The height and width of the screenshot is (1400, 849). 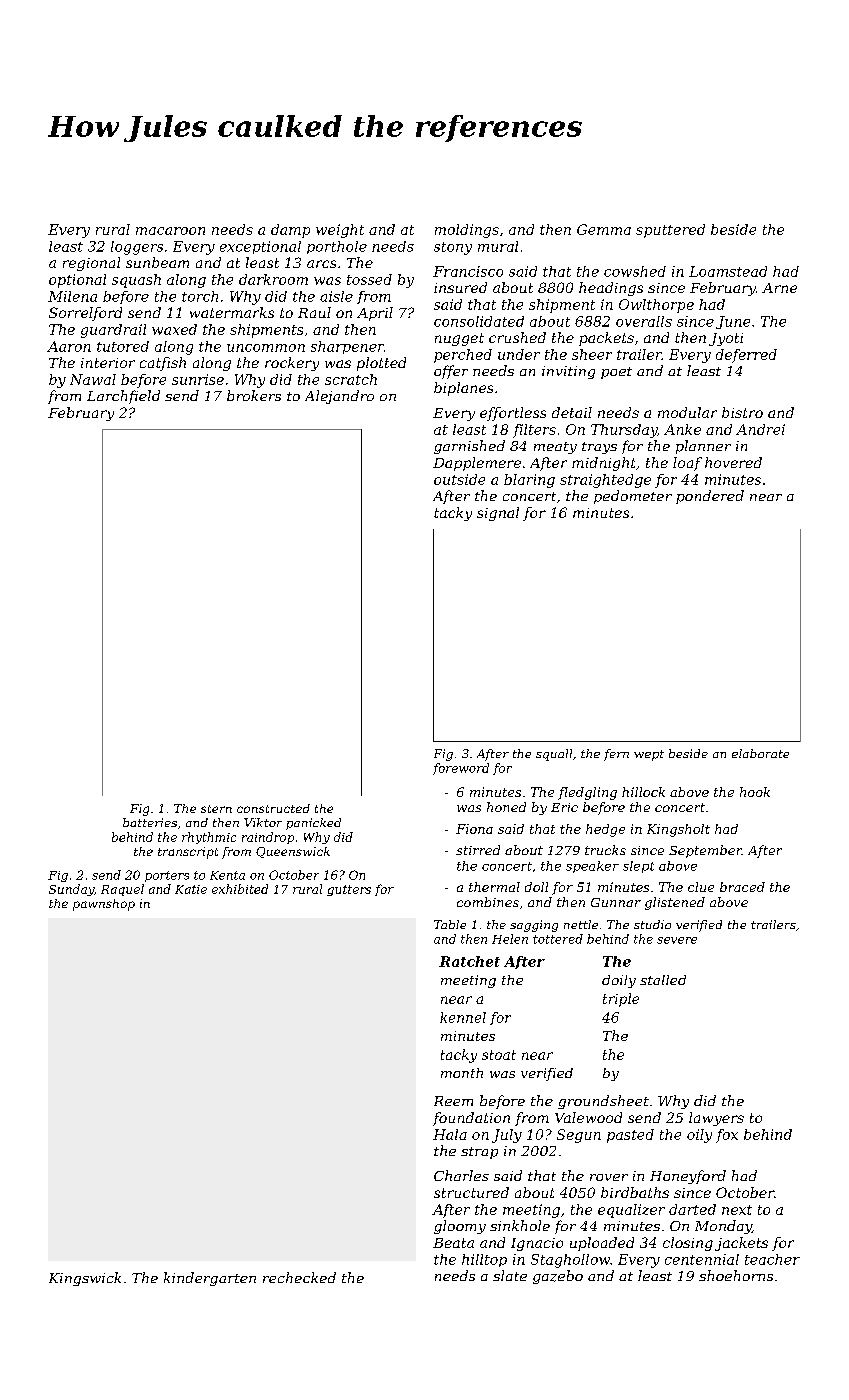 I want to click on studio, so click(x=652, y=924).
